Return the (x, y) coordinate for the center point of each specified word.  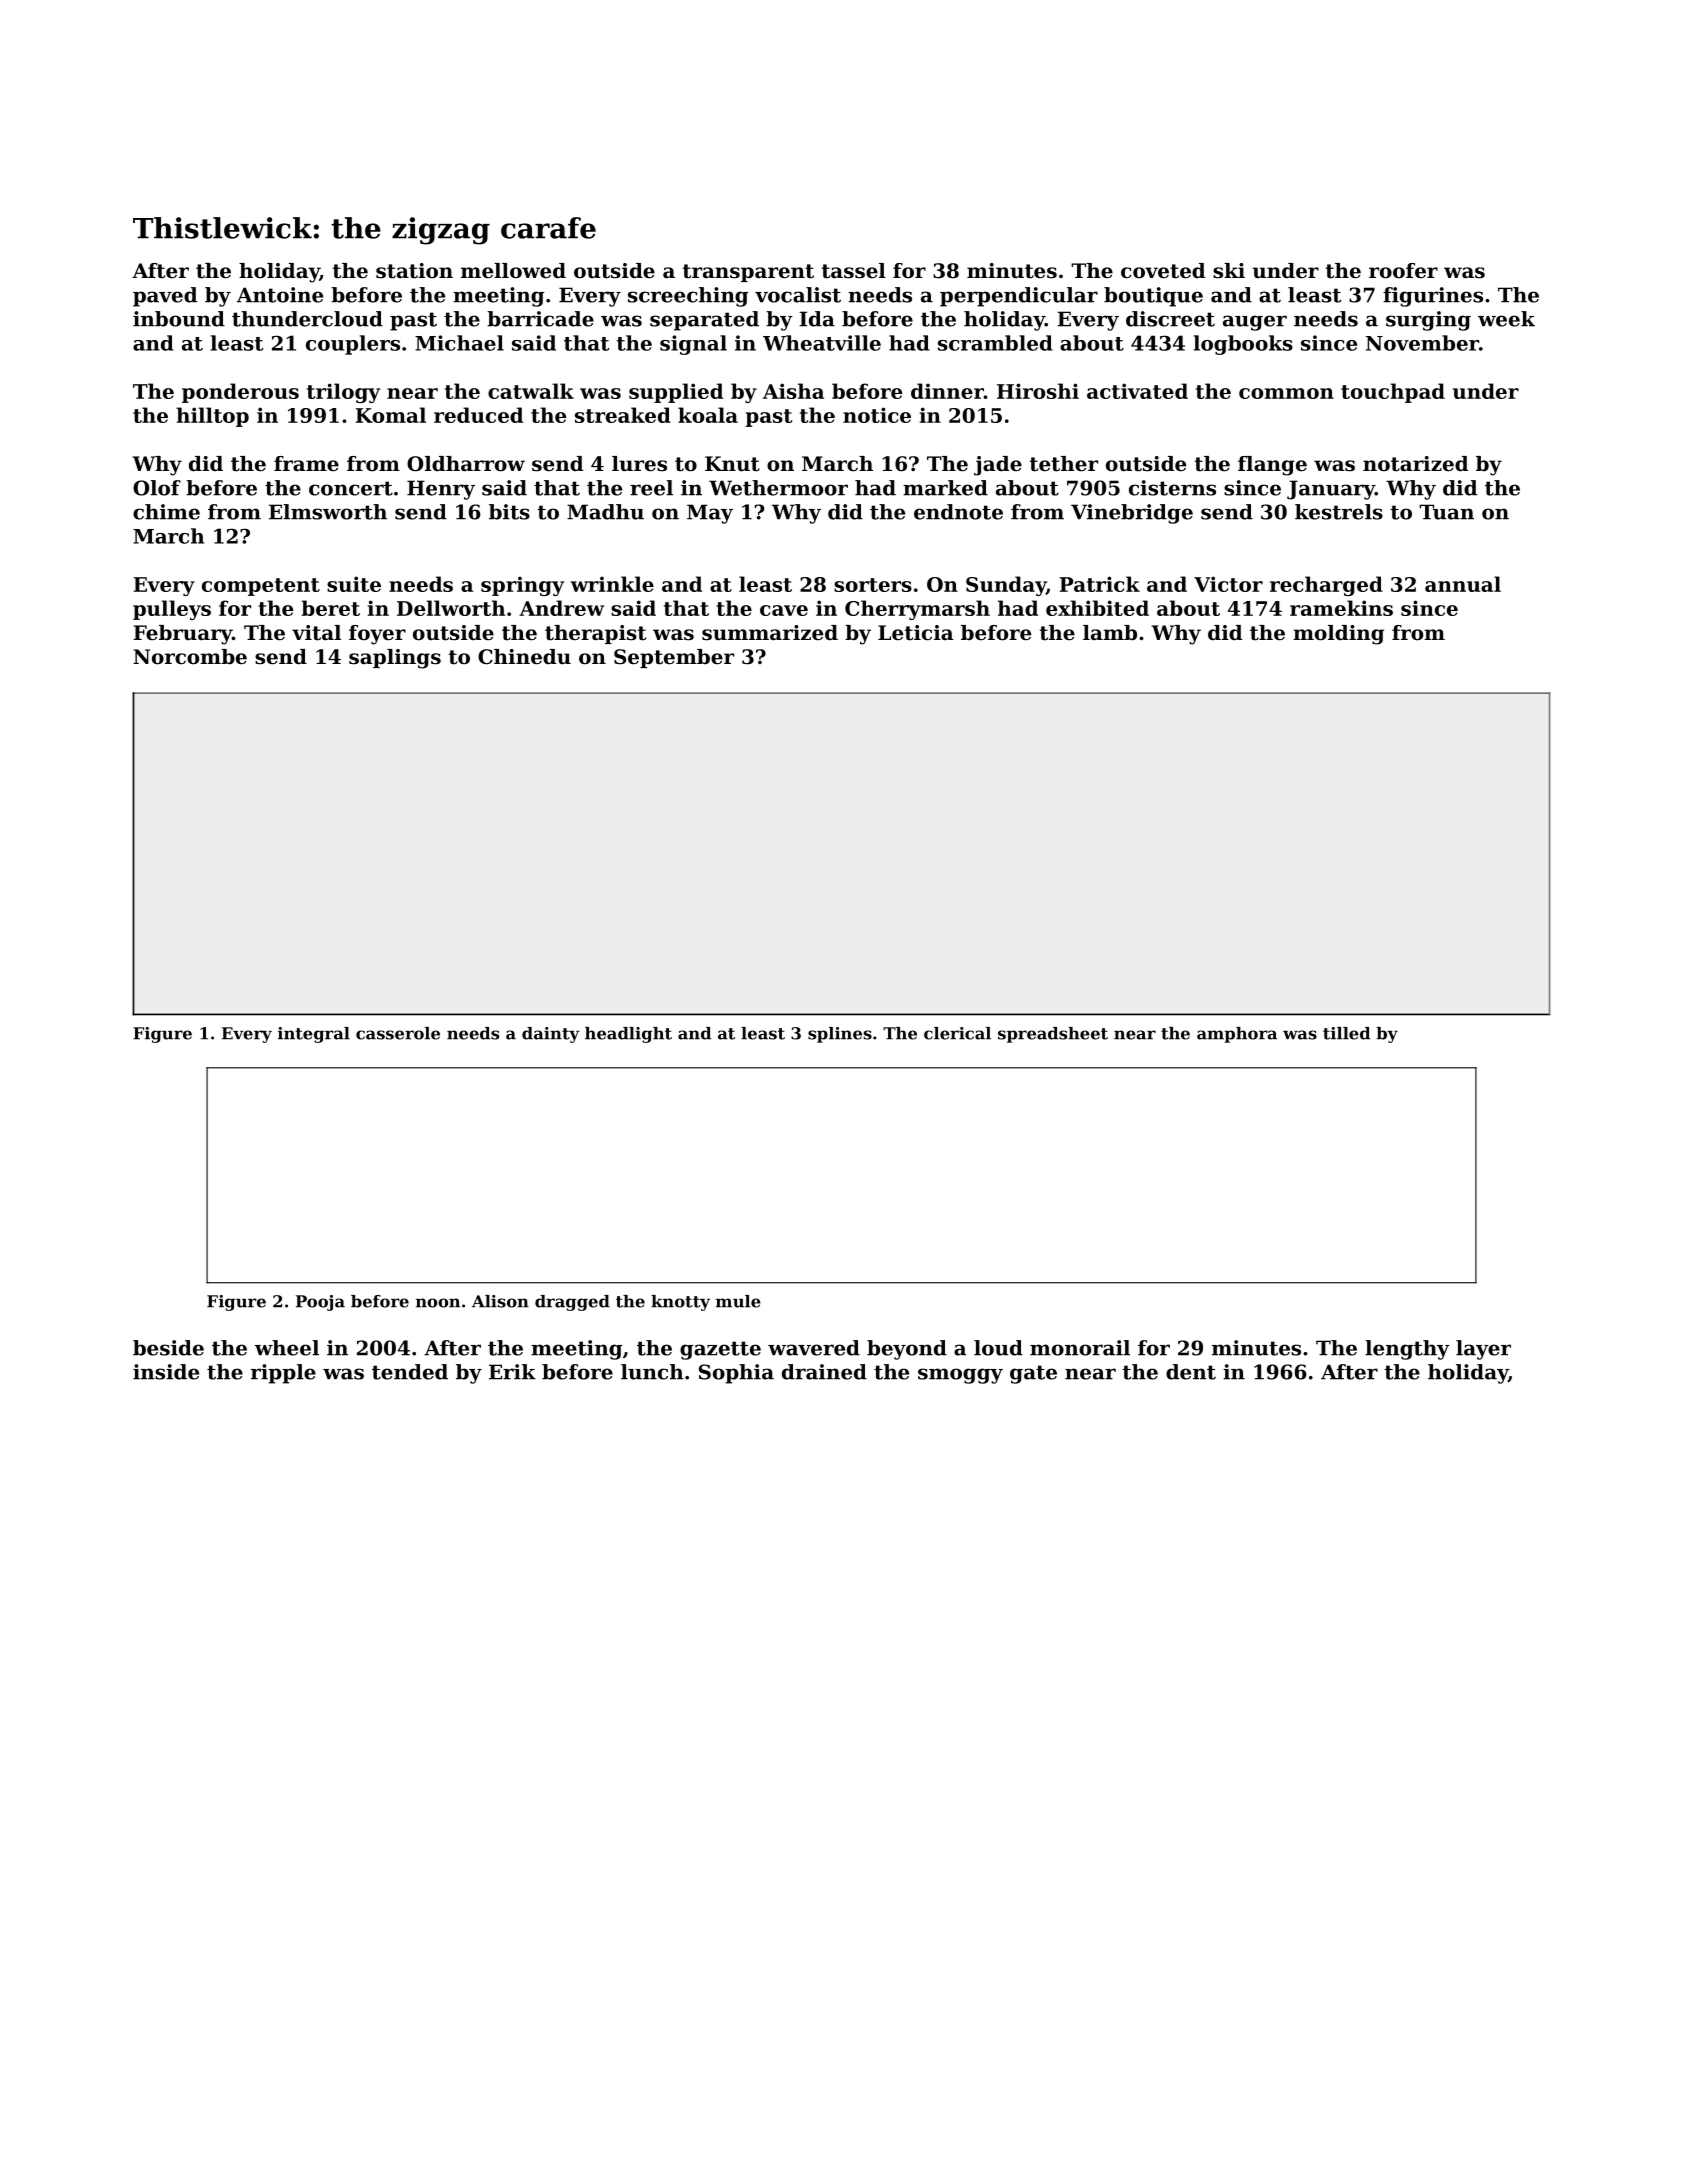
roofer (1403, 271)
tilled (1346, 1033)
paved (165, 297)
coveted (1163, 271)
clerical (957, 1033)
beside (168, 1348)
